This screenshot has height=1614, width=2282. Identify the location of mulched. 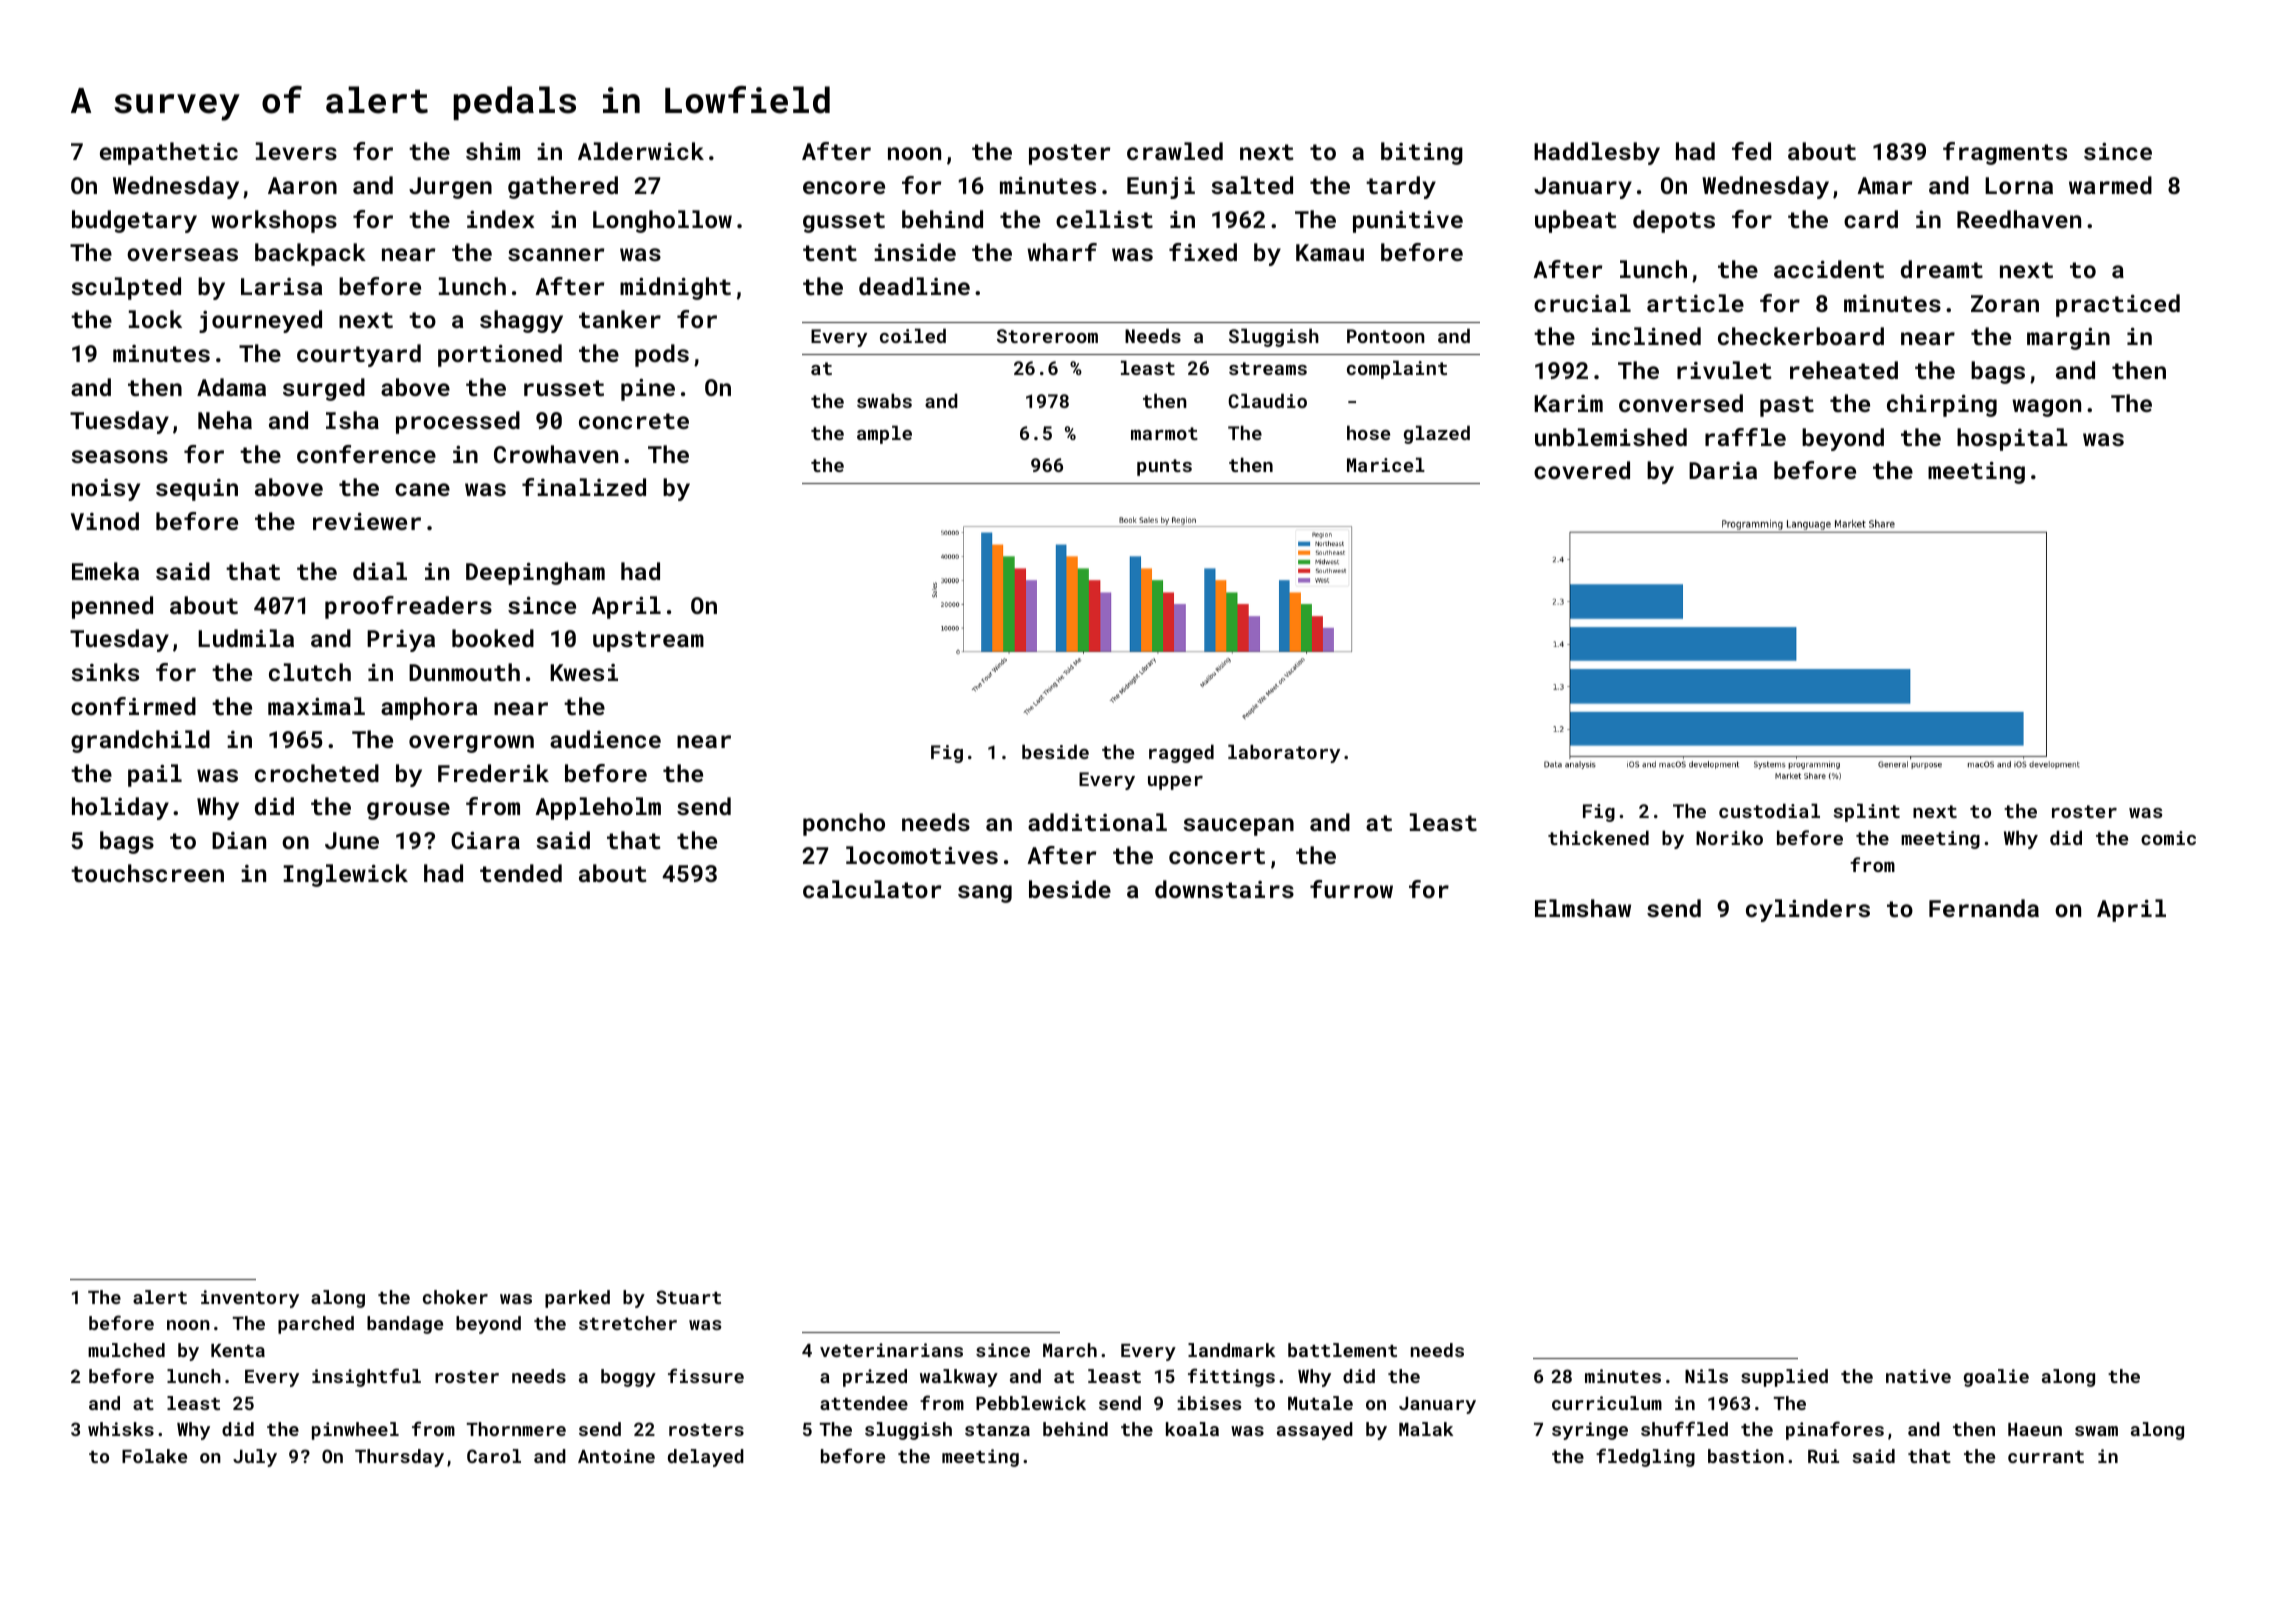
(126, 1350).
